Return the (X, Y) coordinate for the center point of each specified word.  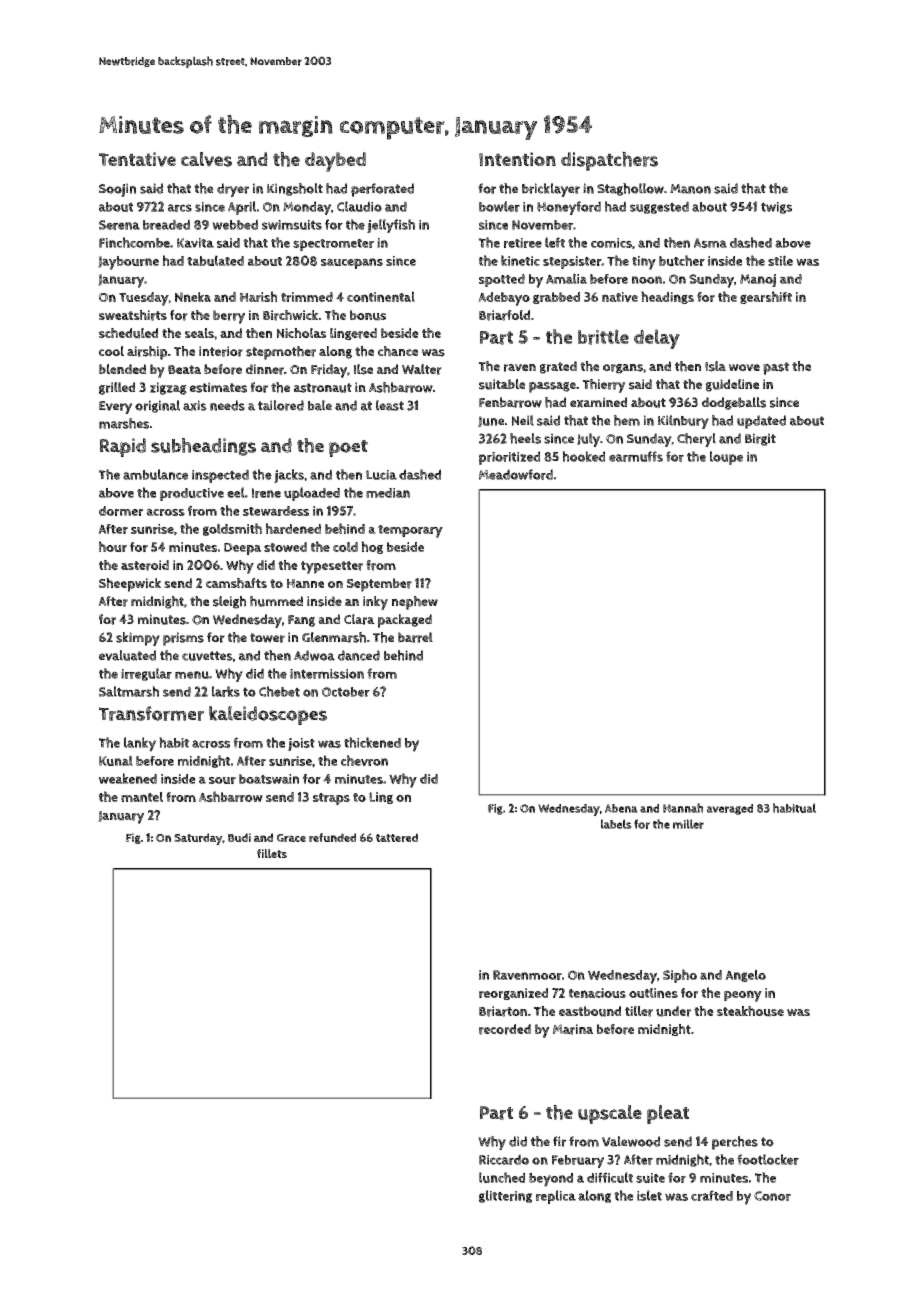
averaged (730, 809)
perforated (382, 190)
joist (301, 744)
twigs (776, 208)
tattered (397, 837)
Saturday (198, 839)
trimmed (307, 297)
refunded (332, 837)
